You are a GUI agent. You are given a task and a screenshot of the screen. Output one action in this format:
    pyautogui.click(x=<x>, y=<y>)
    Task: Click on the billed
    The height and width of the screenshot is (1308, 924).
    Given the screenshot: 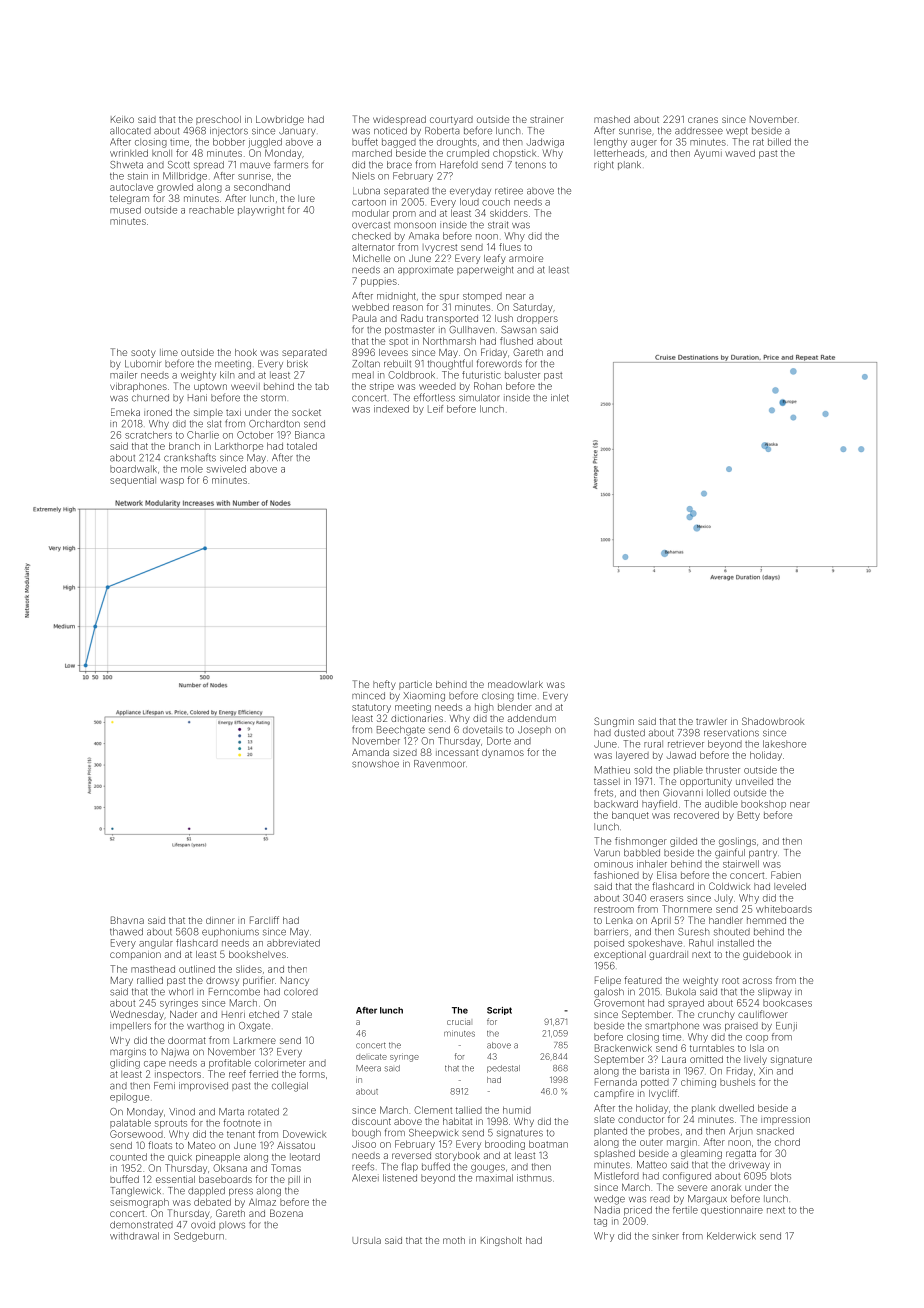 What is the action you would take?
    pyautogui.click(x=779, y=142)
